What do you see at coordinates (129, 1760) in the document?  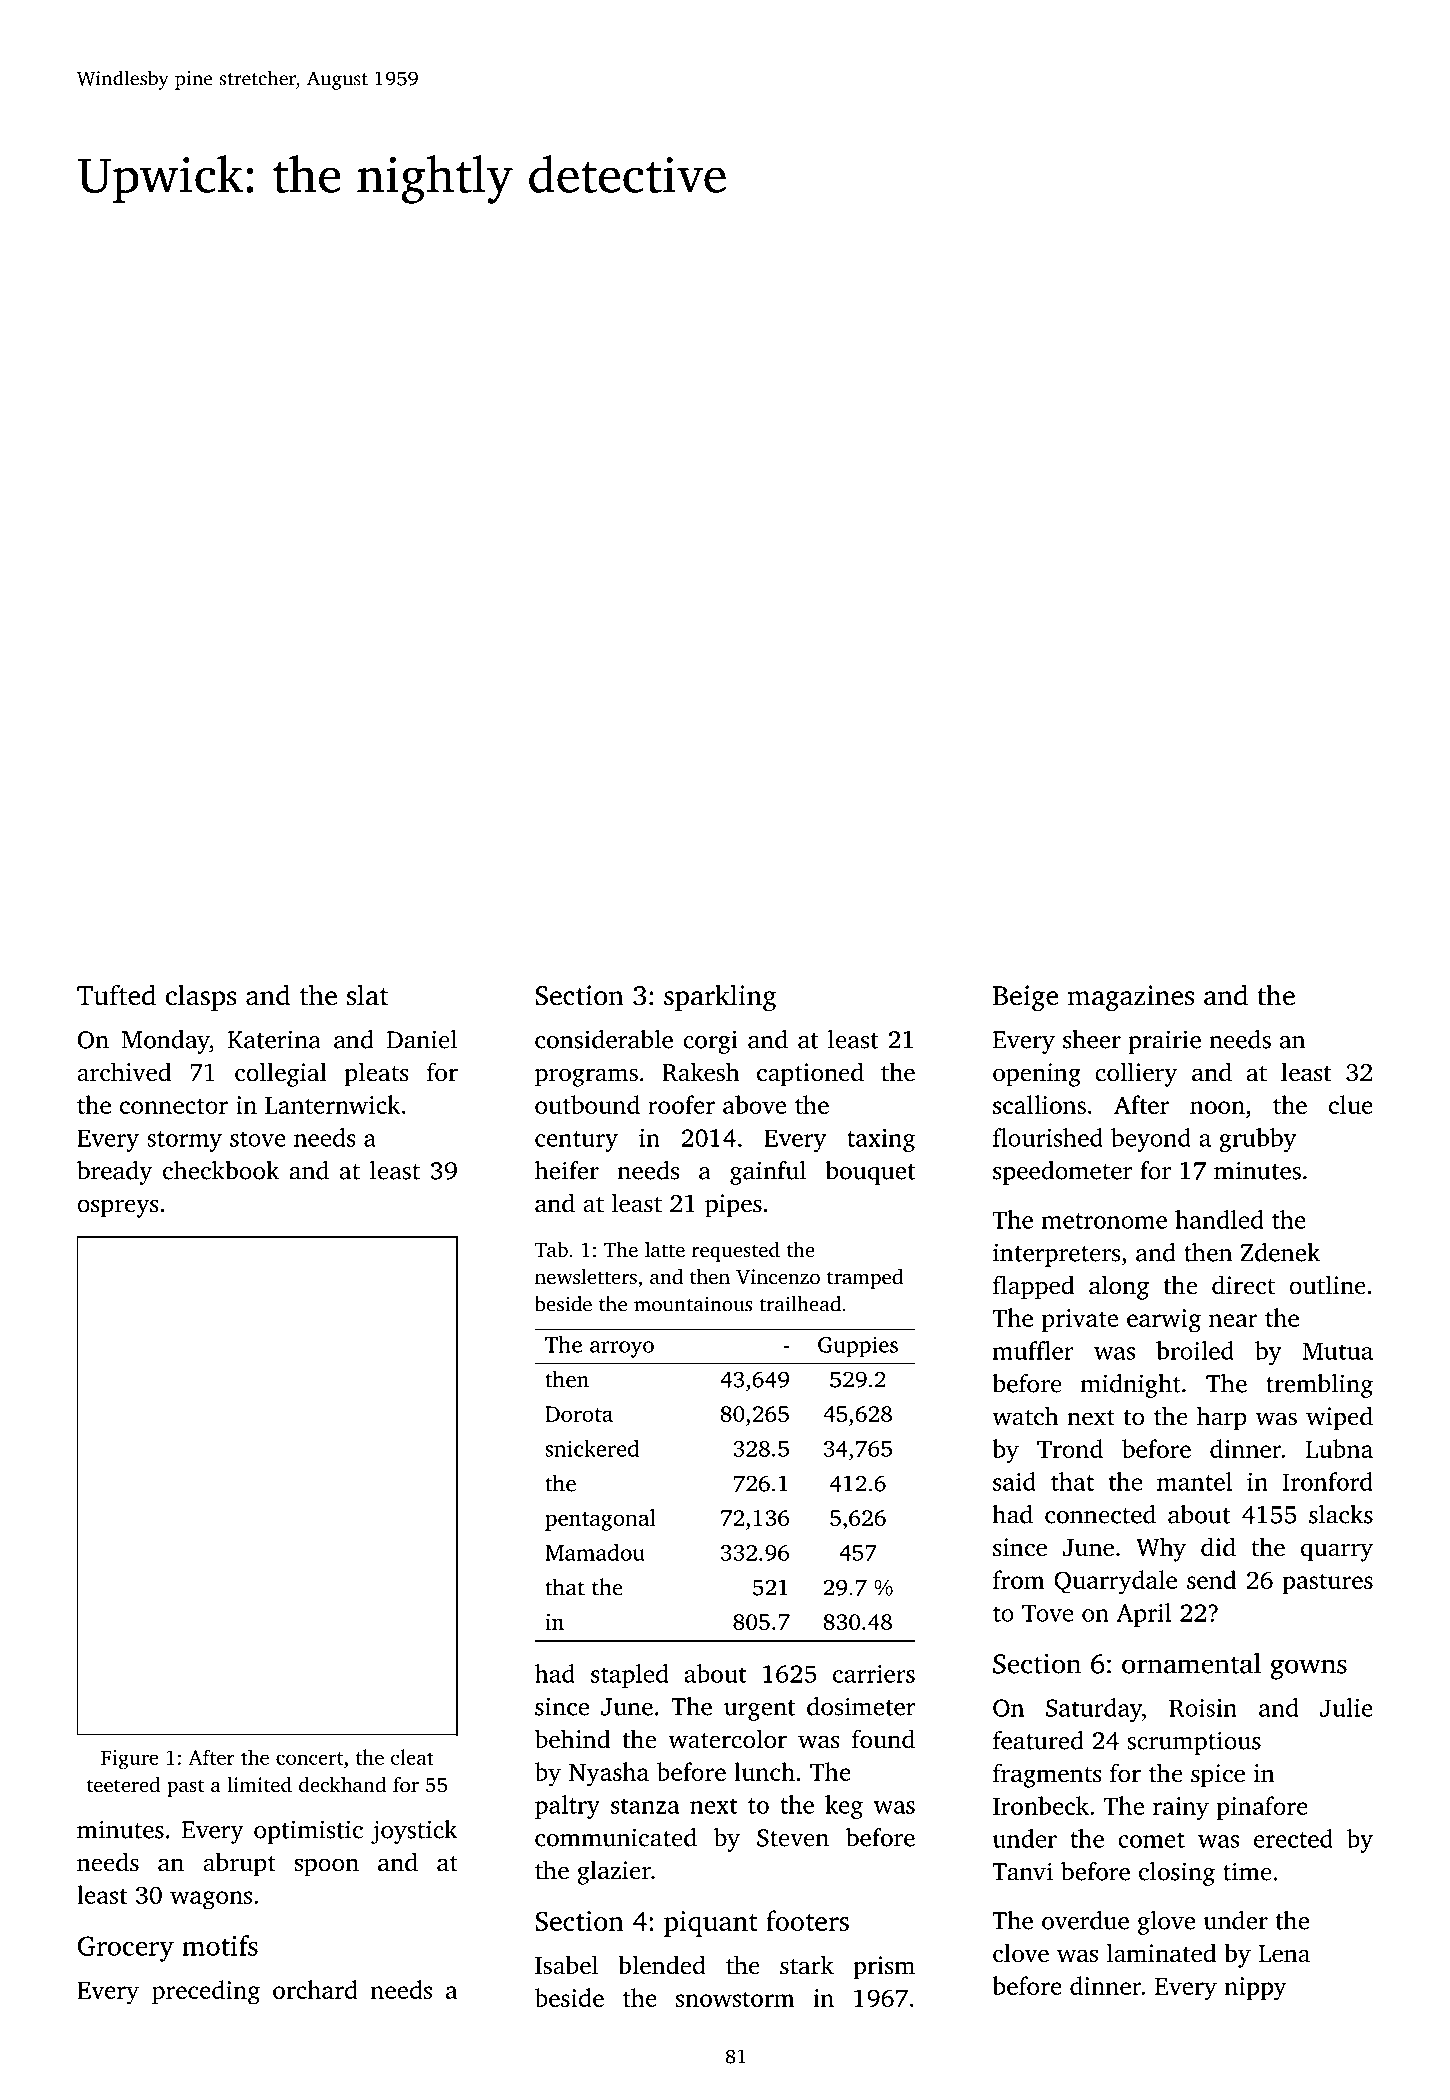 I see `Figure` at bounding box center [129, 1760].
